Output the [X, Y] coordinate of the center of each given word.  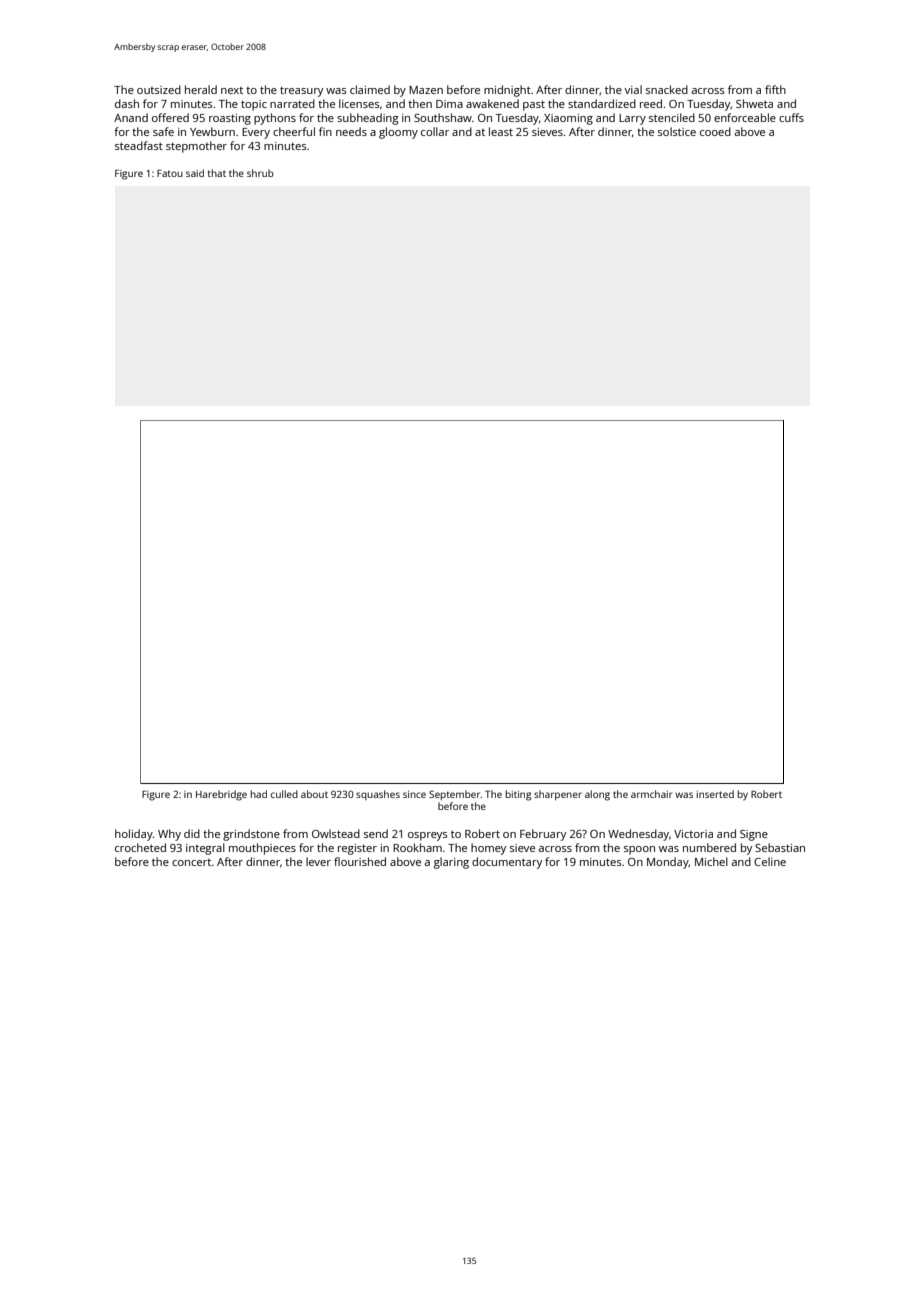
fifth [775, 89]
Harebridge [221, 795]
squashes [378, 795]
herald [201, 89]
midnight [507, 91]
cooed [715, 131]
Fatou [170, 173]
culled [284, 794]
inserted [715, 794]
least [501, 131]
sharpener [558, 795]
